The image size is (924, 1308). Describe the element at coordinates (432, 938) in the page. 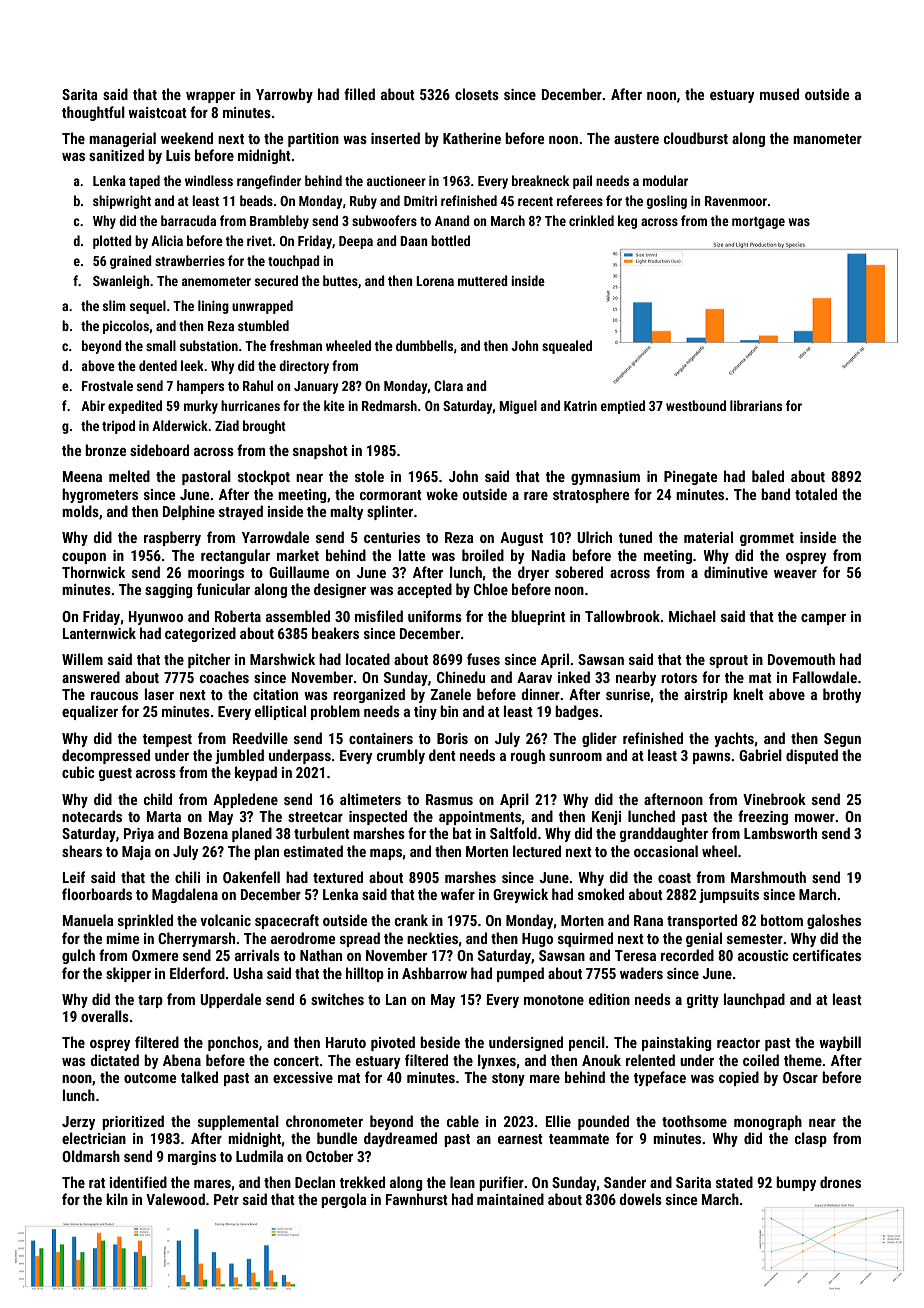

I see `neckties` at that location.
